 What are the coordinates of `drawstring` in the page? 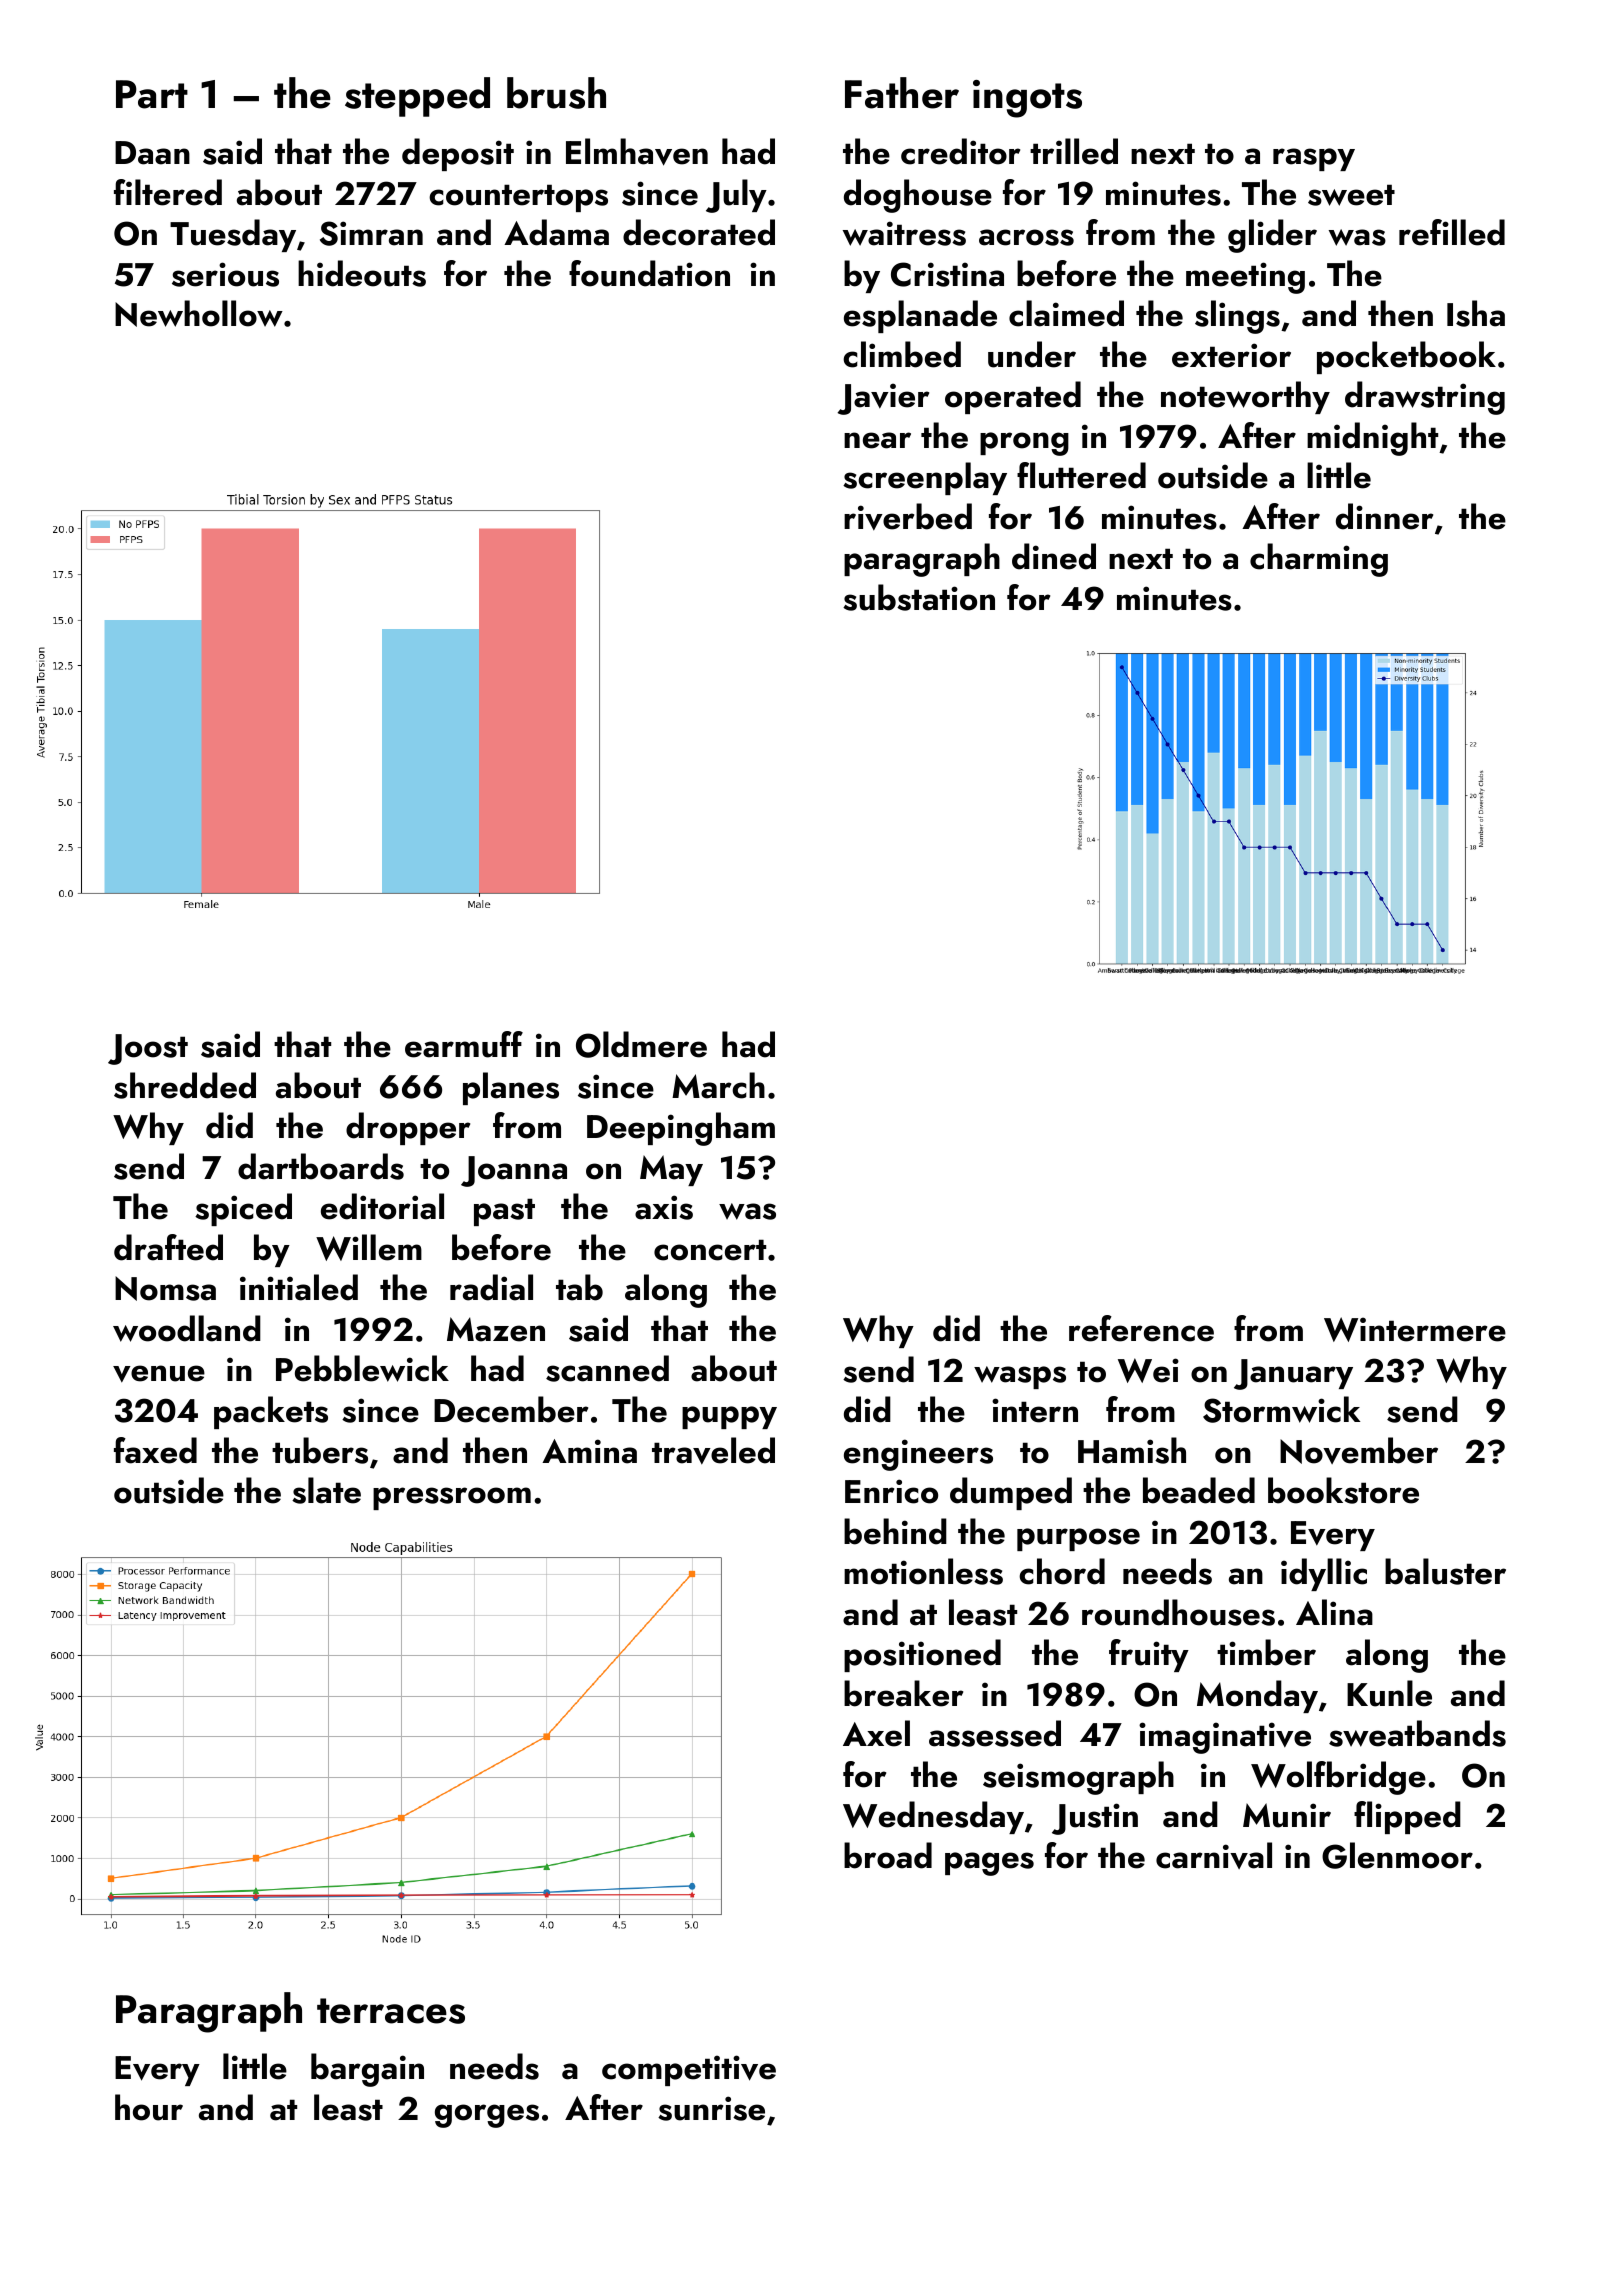 It's located at (1425, 398).
